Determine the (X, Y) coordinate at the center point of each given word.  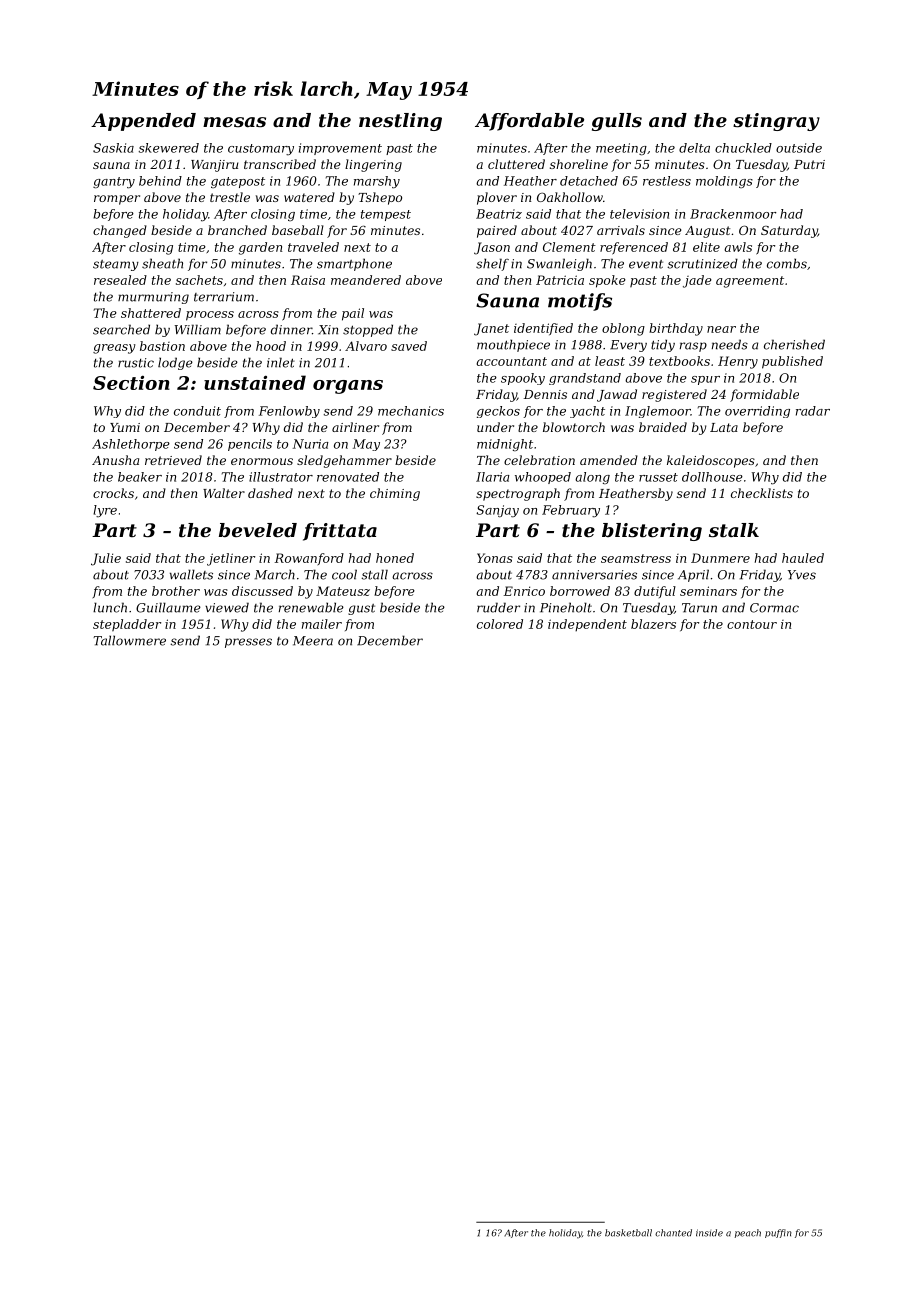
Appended (143, 122)
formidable (764, 395)
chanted (673, 1233)
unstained (255, 382)
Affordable (529, 122)
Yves (802, 575)
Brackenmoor (733, 214)
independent (587, 625)
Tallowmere (129, 640)
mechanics (411, 411)
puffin (778, 1233)
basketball (628, 1233)
